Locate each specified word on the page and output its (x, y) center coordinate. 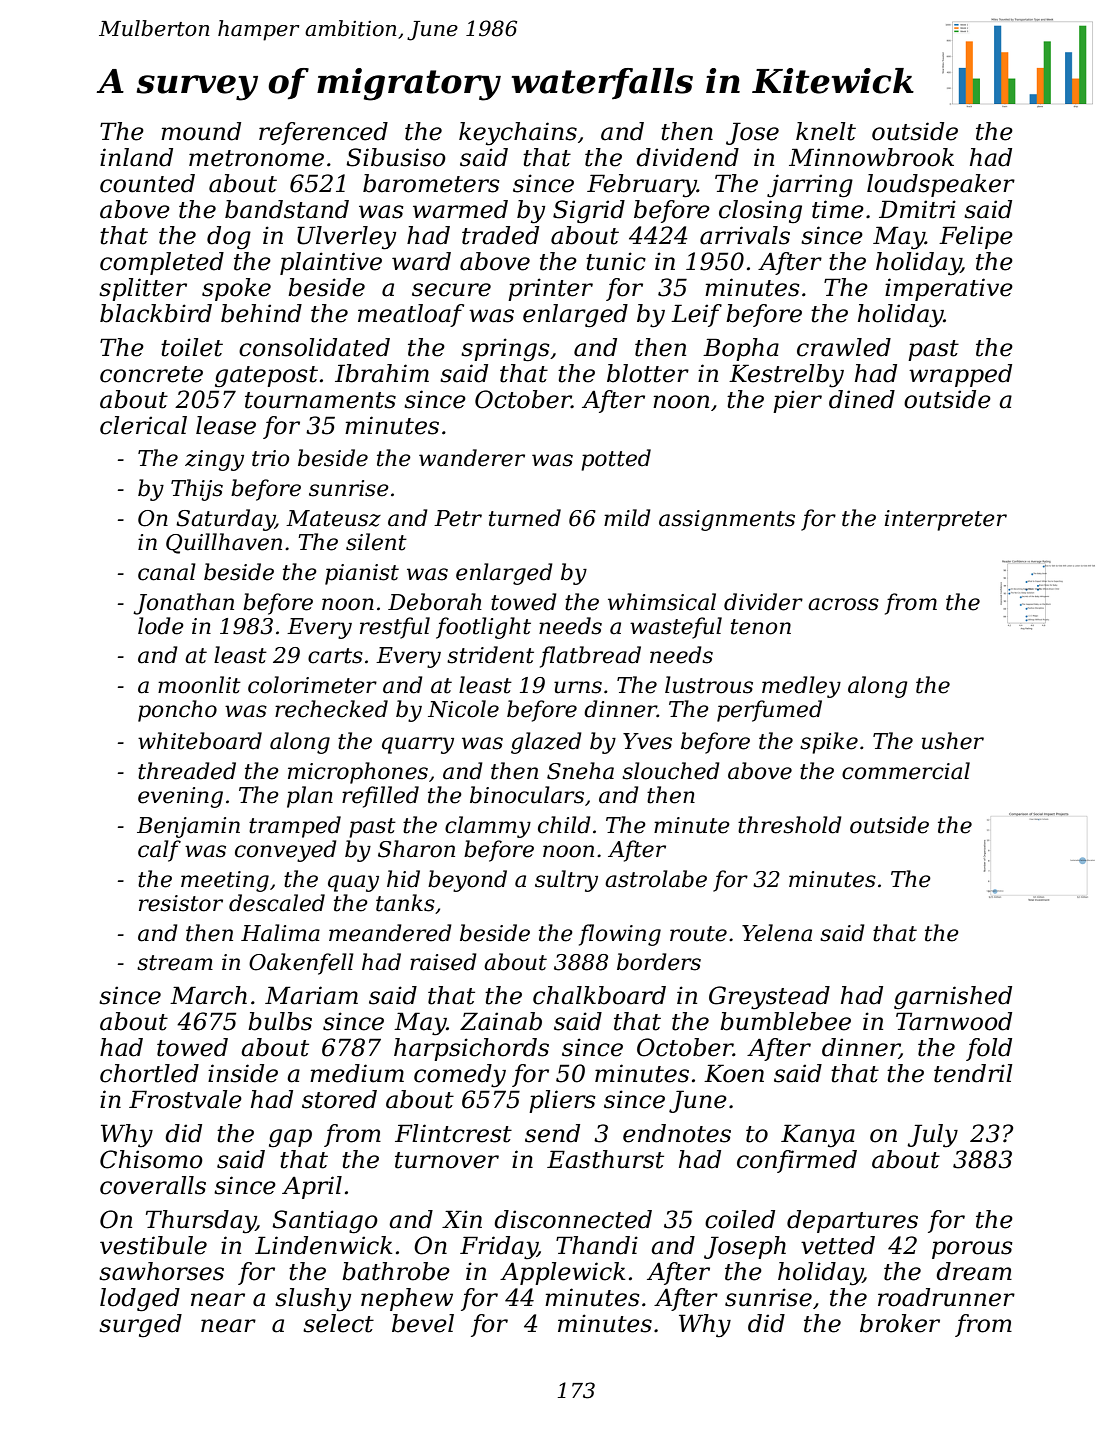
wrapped (960, 375)
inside (243, 1073)
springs (505, 350)
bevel (423, 1323)
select (338, 1323)
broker (900, 1323)
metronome (256, 158)
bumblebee (785, 1021)
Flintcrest (453, 1133)
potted (616, 460)
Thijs (197, 490)
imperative (949, 289)
